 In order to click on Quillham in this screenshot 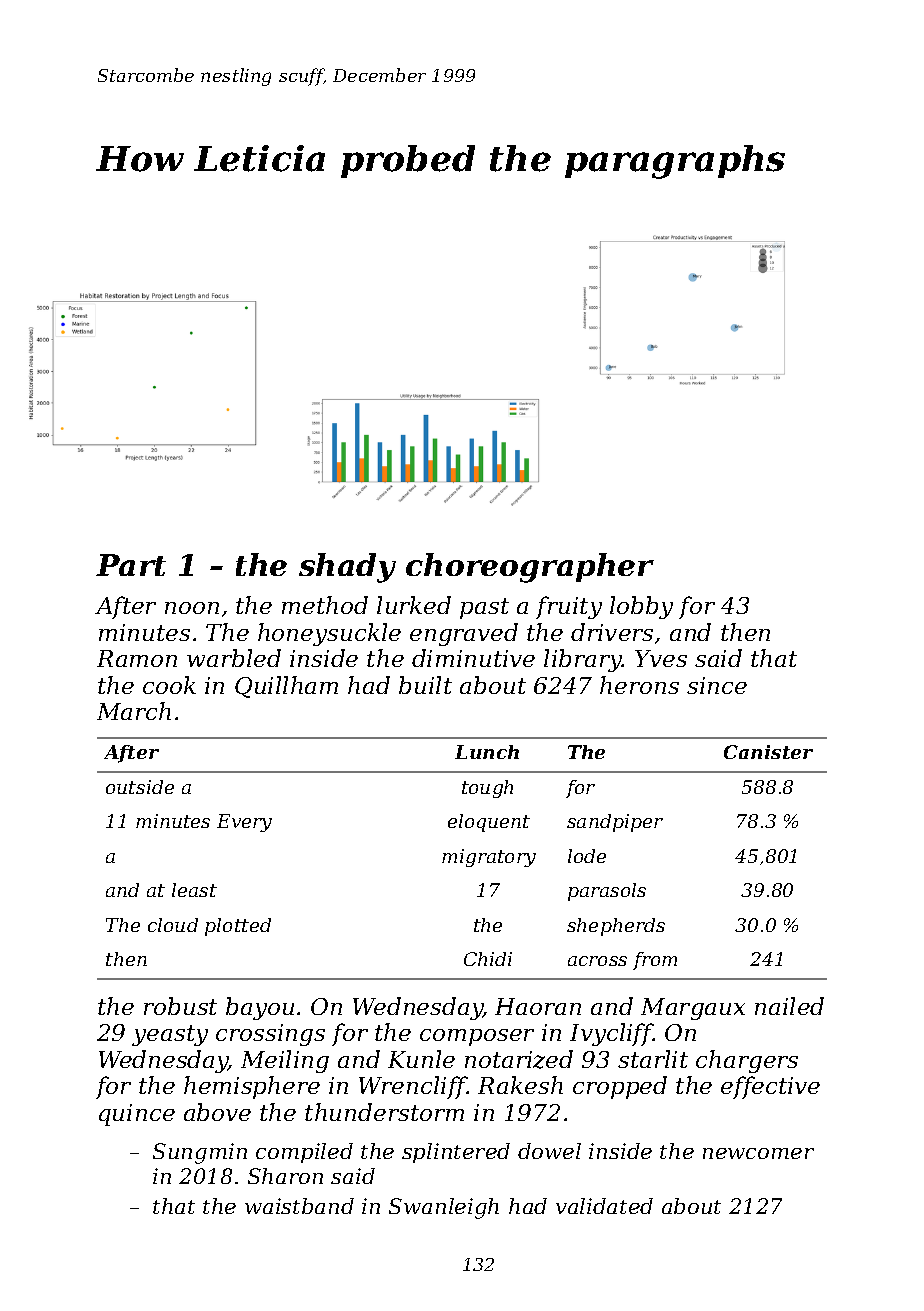, I will do `click(286, 687)`.
